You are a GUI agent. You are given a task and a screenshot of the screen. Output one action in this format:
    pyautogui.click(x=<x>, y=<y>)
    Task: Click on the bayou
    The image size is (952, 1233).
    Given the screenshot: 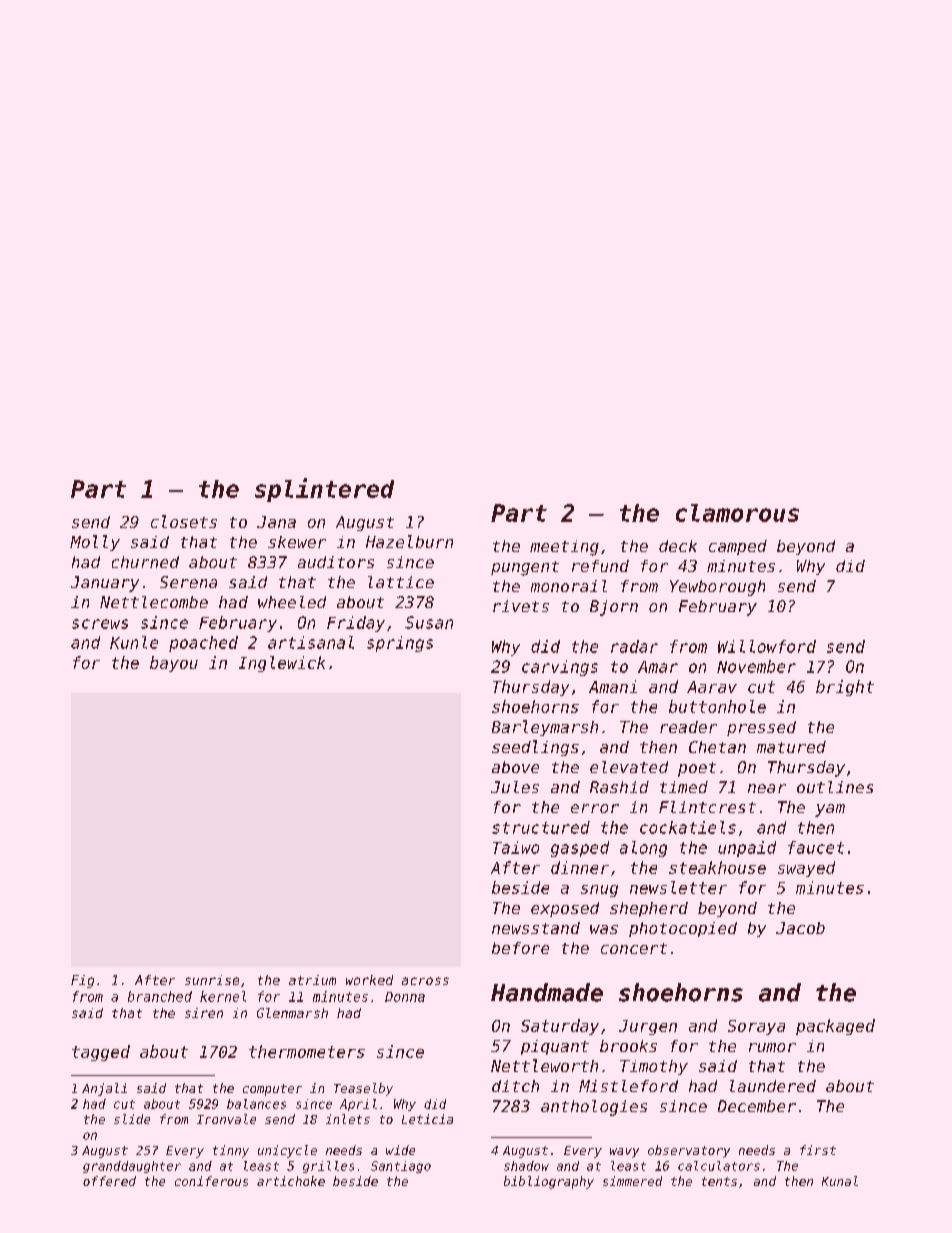 What is the action you would take?
    pyautogui.click(x=174, y=664)
